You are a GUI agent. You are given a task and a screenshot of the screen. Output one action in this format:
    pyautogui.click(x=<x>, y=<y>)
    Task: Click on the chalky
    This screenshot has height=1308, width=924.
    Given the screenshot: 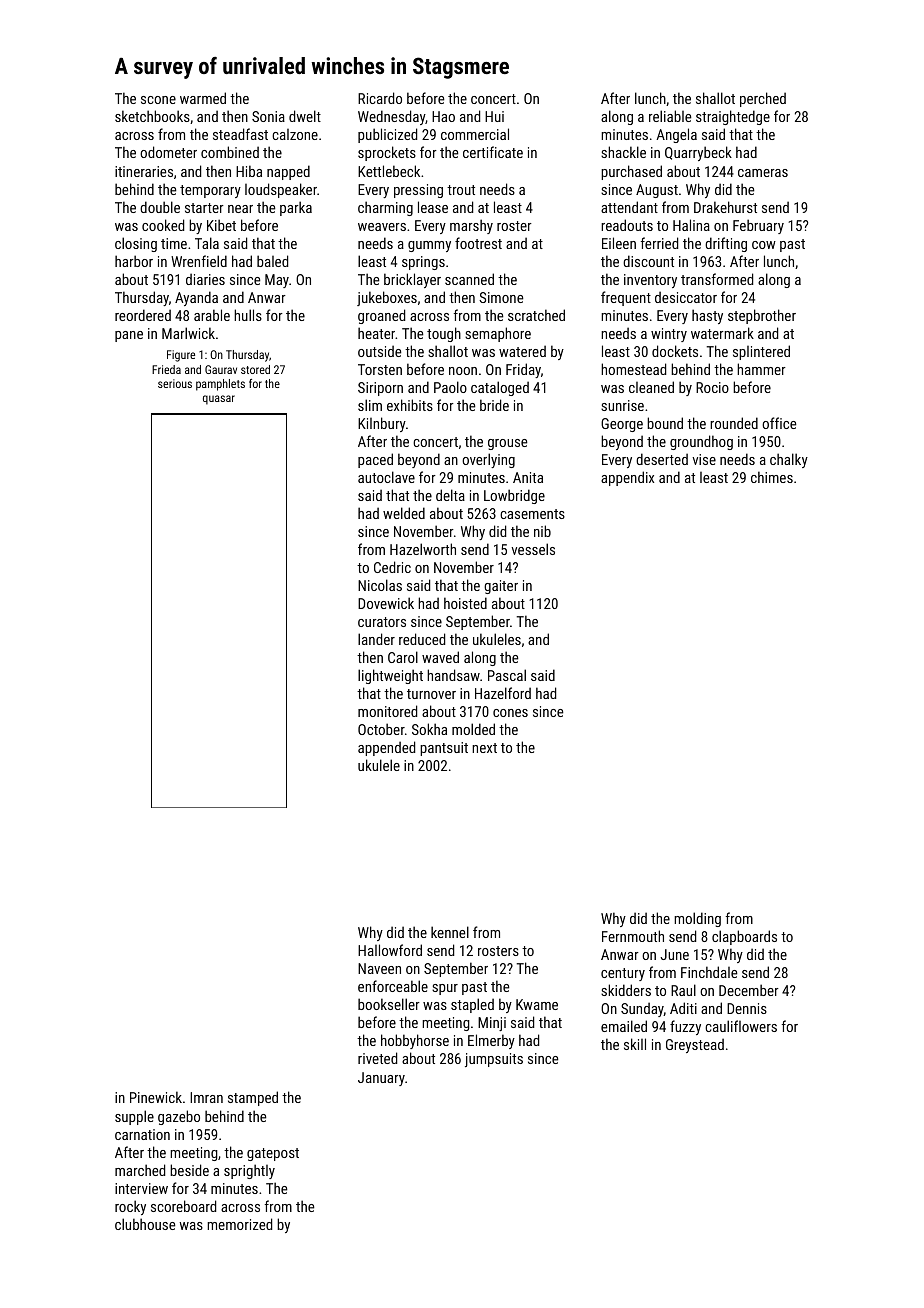 What is the action you would take?
    pyautogui.click(x=789, y=460)
